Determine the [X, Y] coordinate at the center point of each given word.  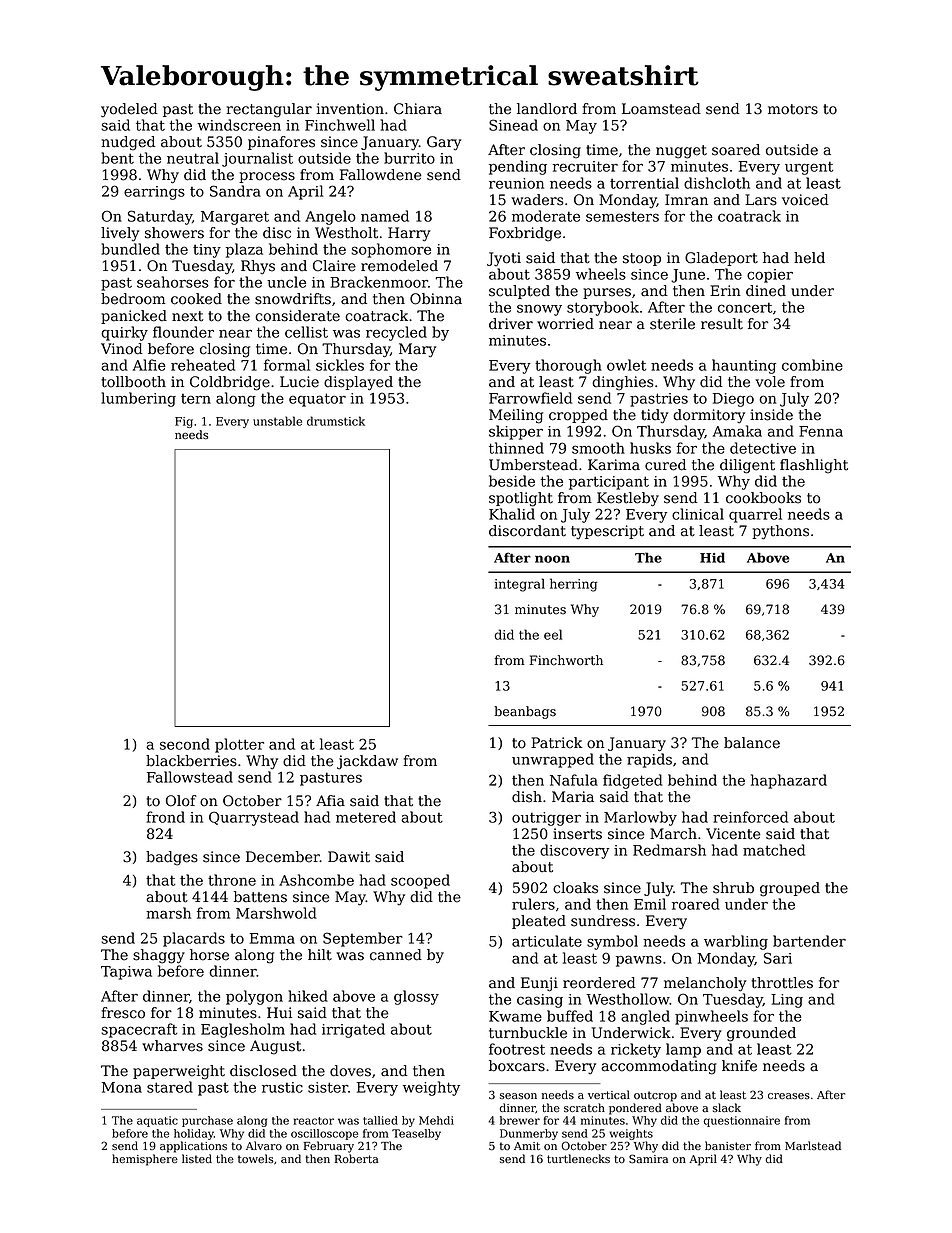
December [283, 857]
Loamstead [661, 109]
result [722, 324]
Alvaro [264, 1145]
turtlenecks [578, 1158]
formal [287, 365]
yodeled [129, 110]
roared [696, 904]
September [363, 939]
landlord [547, 109]
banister [728, 1146]
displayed [358, 383]
